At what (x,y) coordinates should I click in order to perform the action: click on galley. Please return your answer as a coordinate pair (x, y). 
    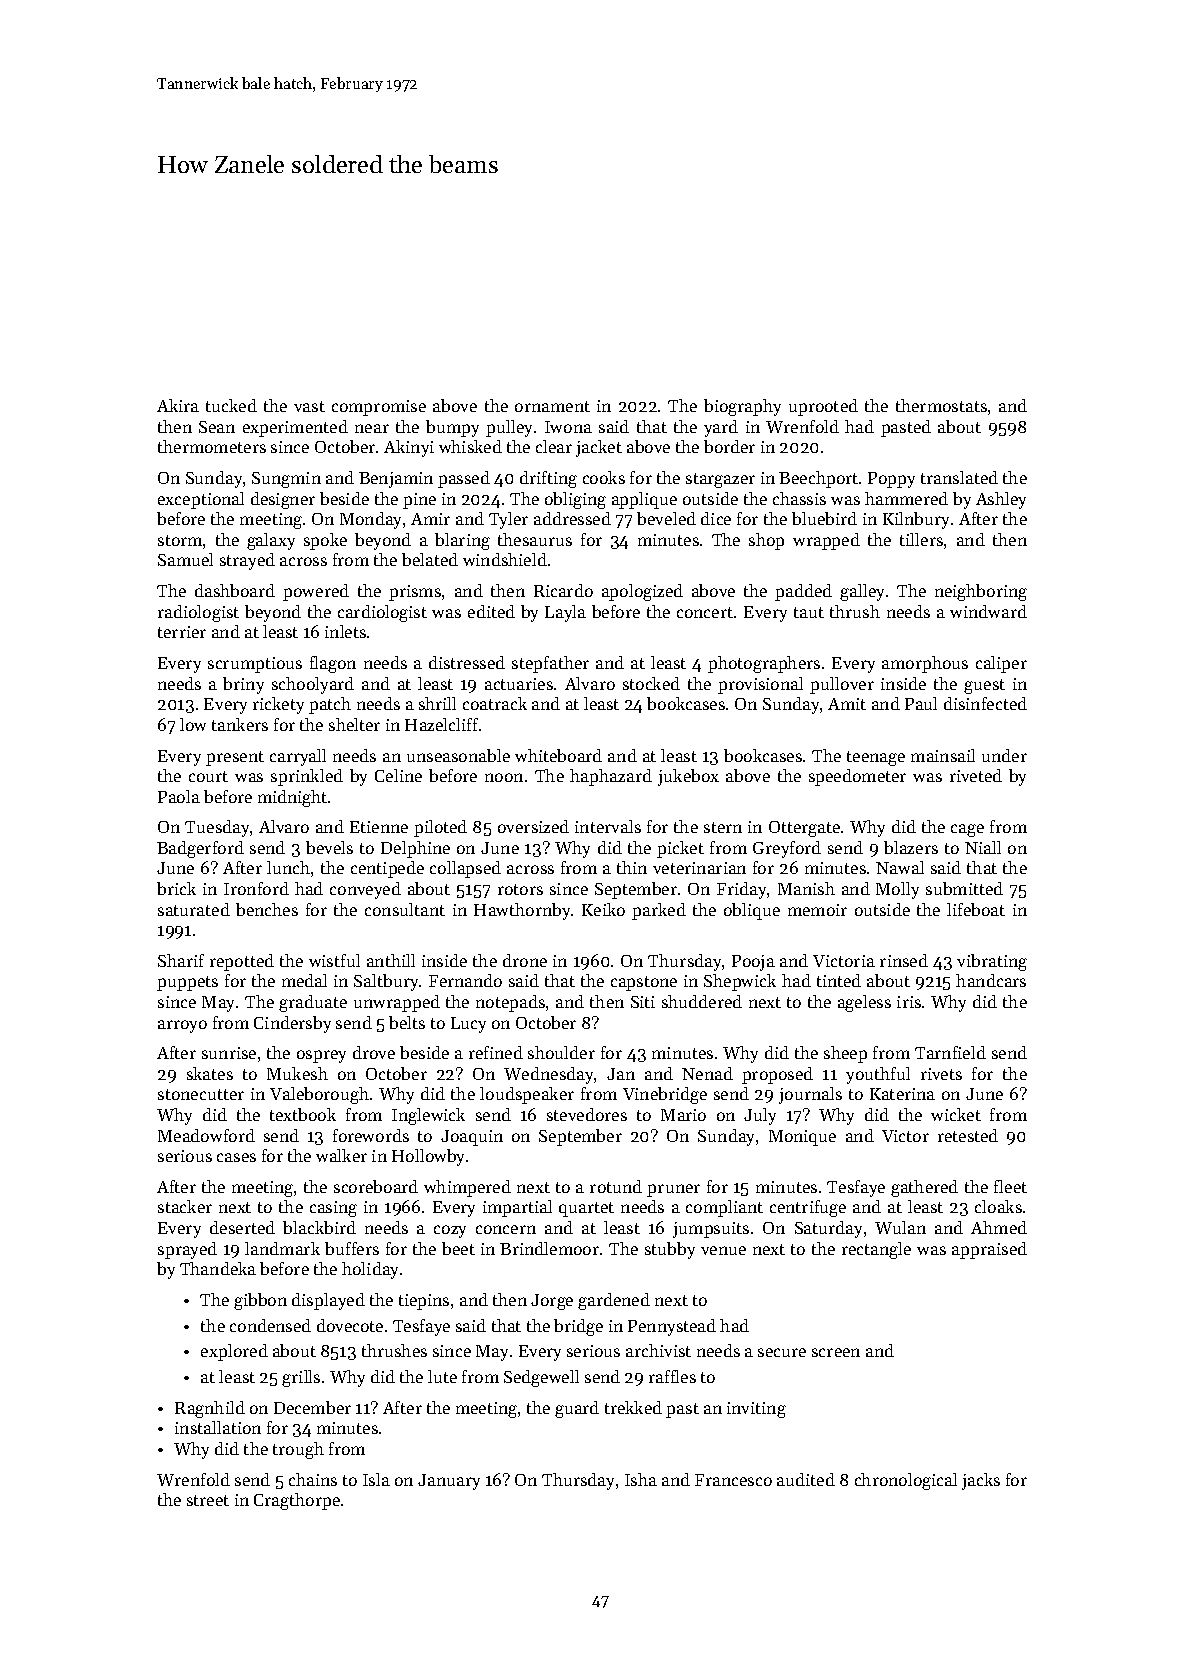
    Looking at the image, I should click on (862, 592).
